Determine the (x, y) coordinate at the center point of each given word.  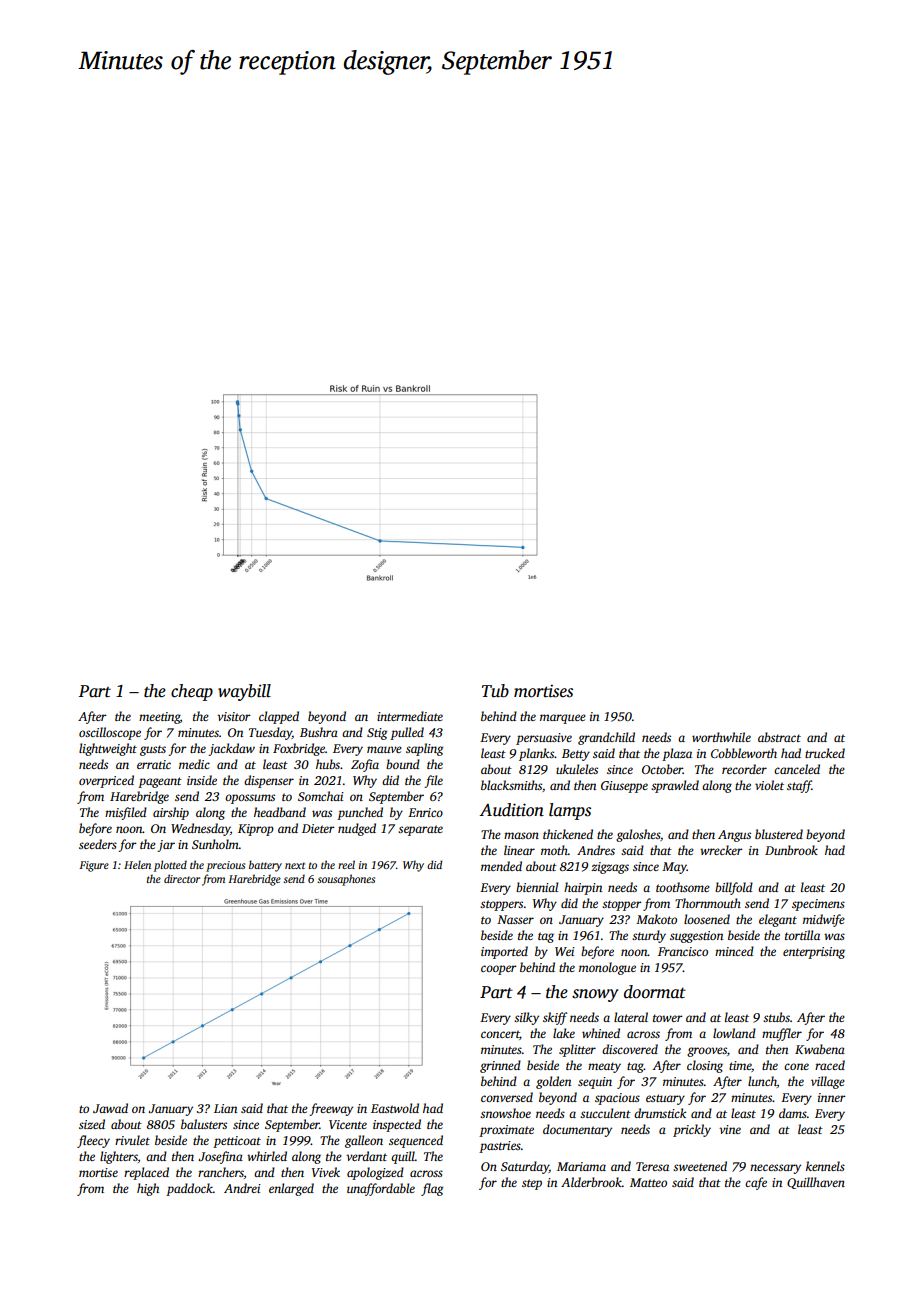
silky (526, 1018)
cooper (499, 970)
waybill (244, 692)
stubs (776, 1017)
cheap (192, 692)
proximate (506, 1131)
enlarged (291, 1189)
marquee (563, 719)
